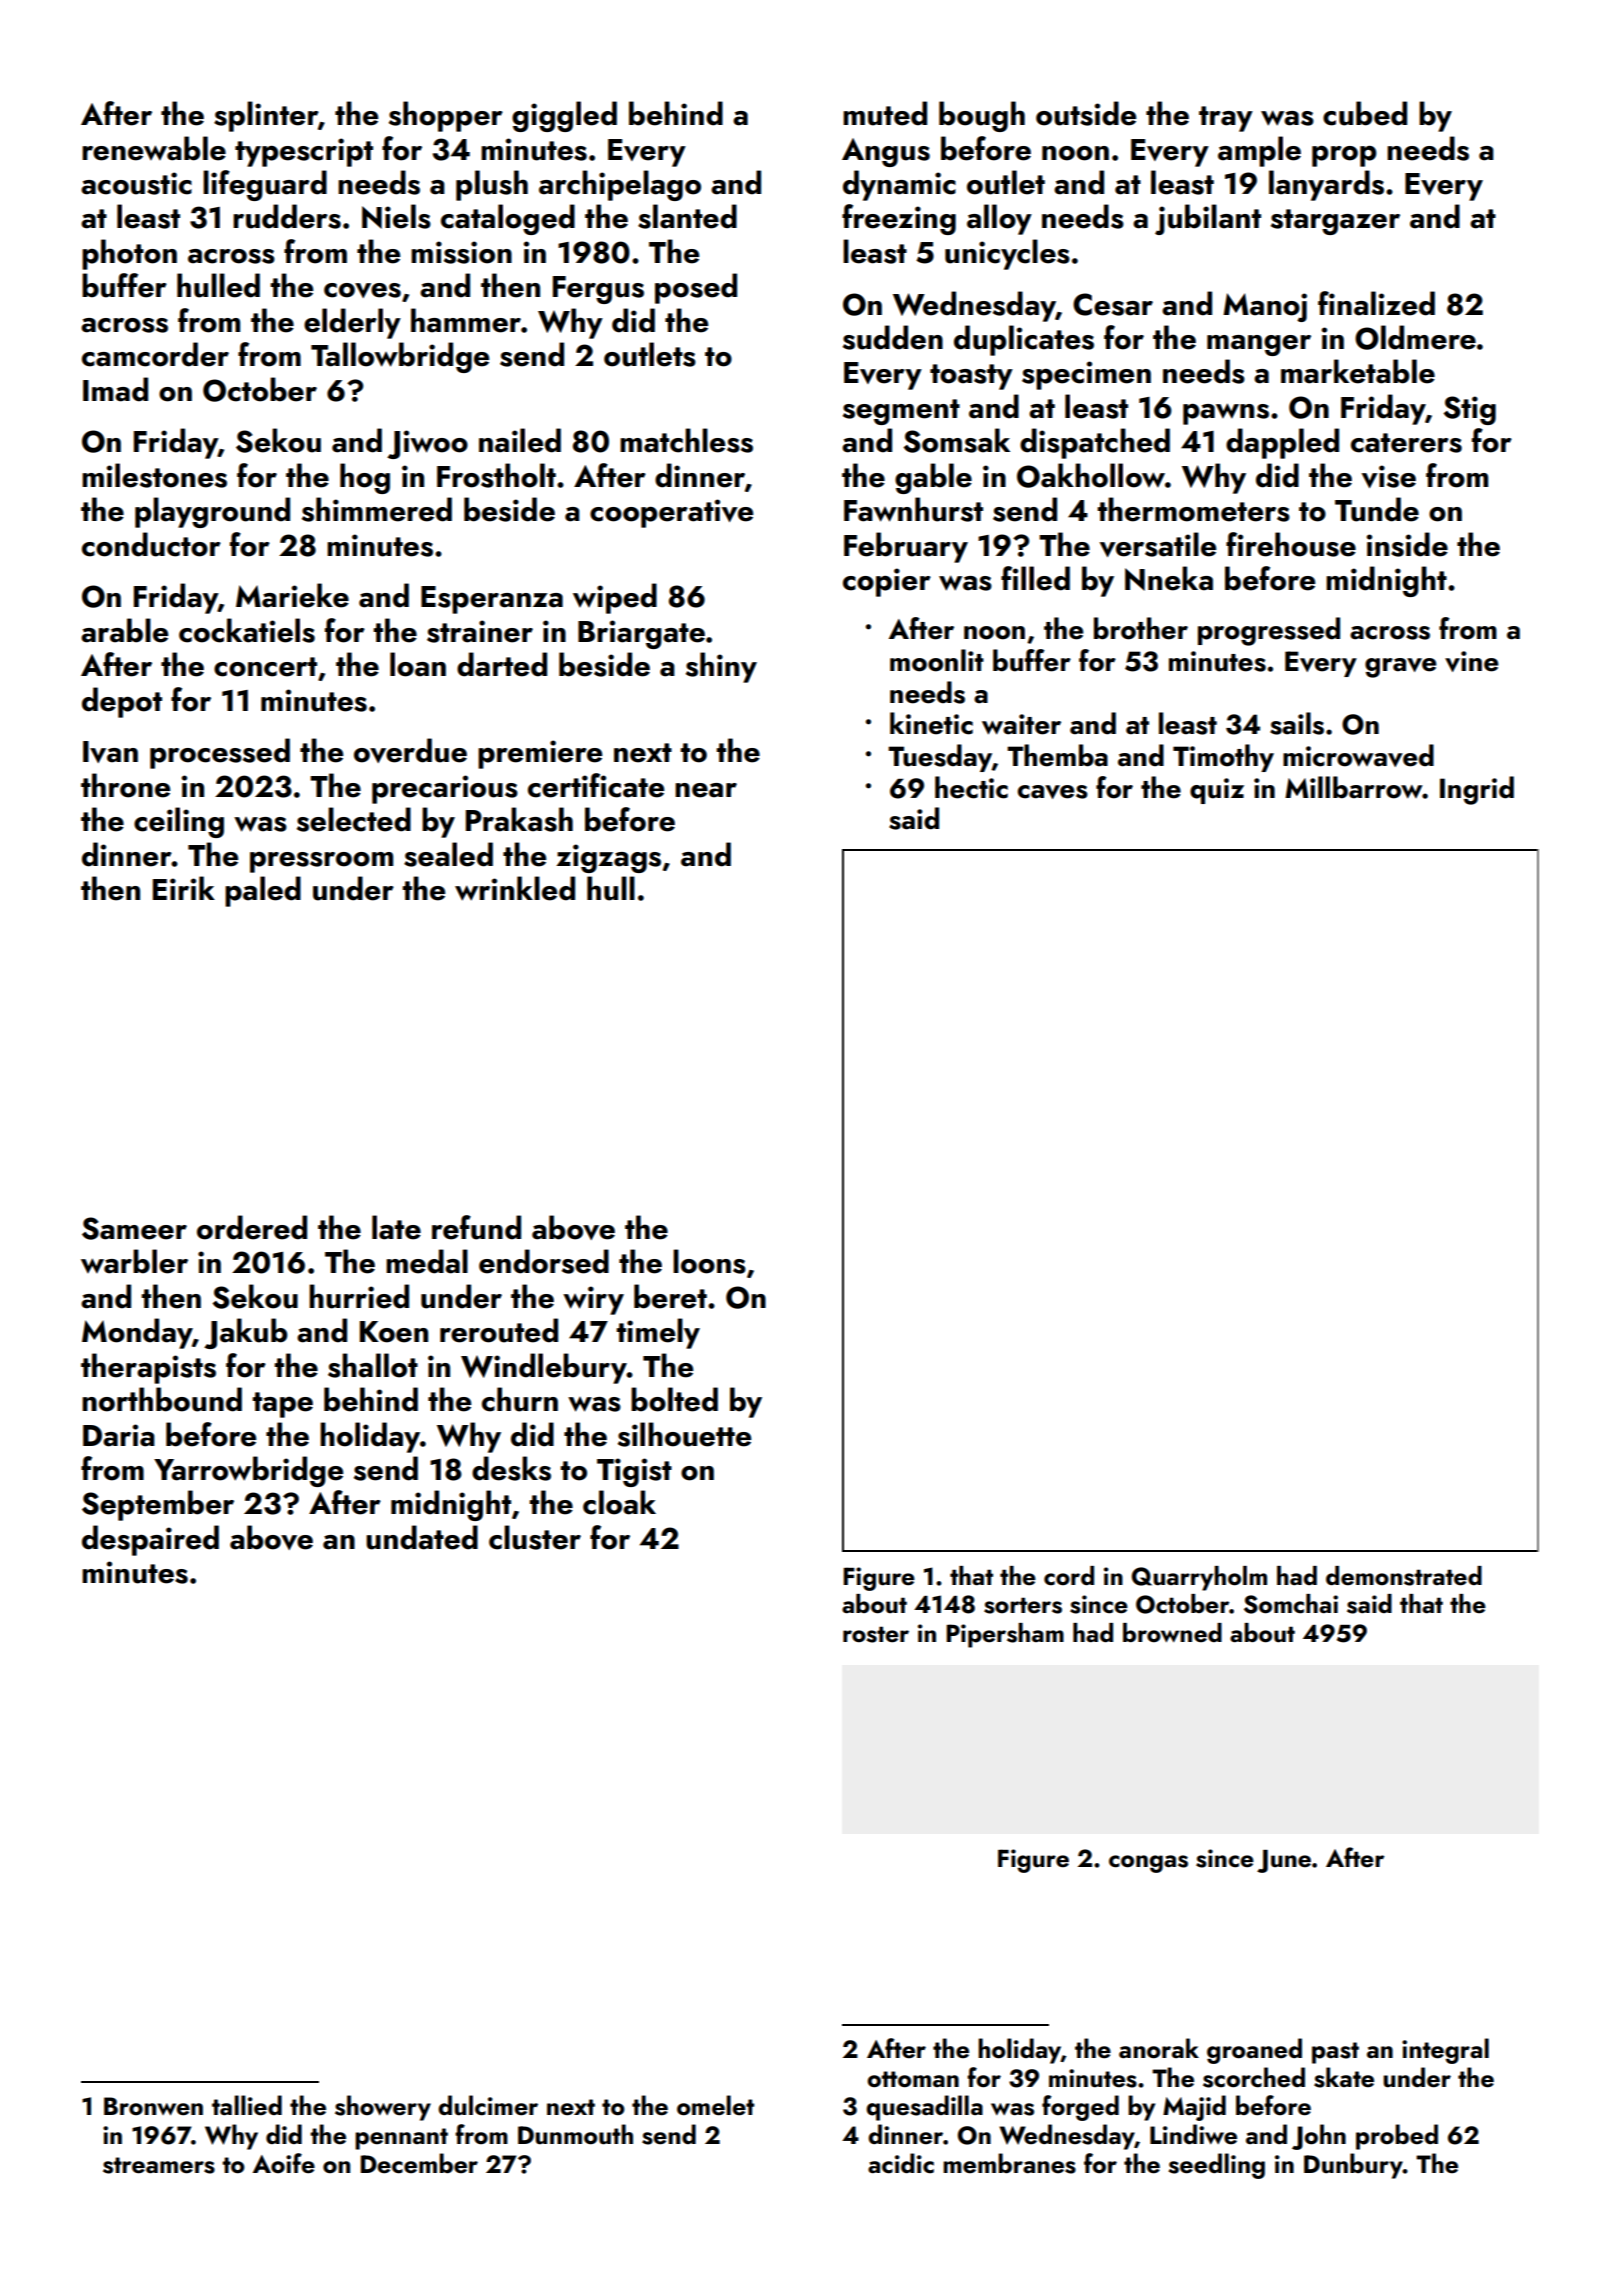 This screenshot has height=2292, width=1620. I want to click on streamers, so click(159, 2165).
